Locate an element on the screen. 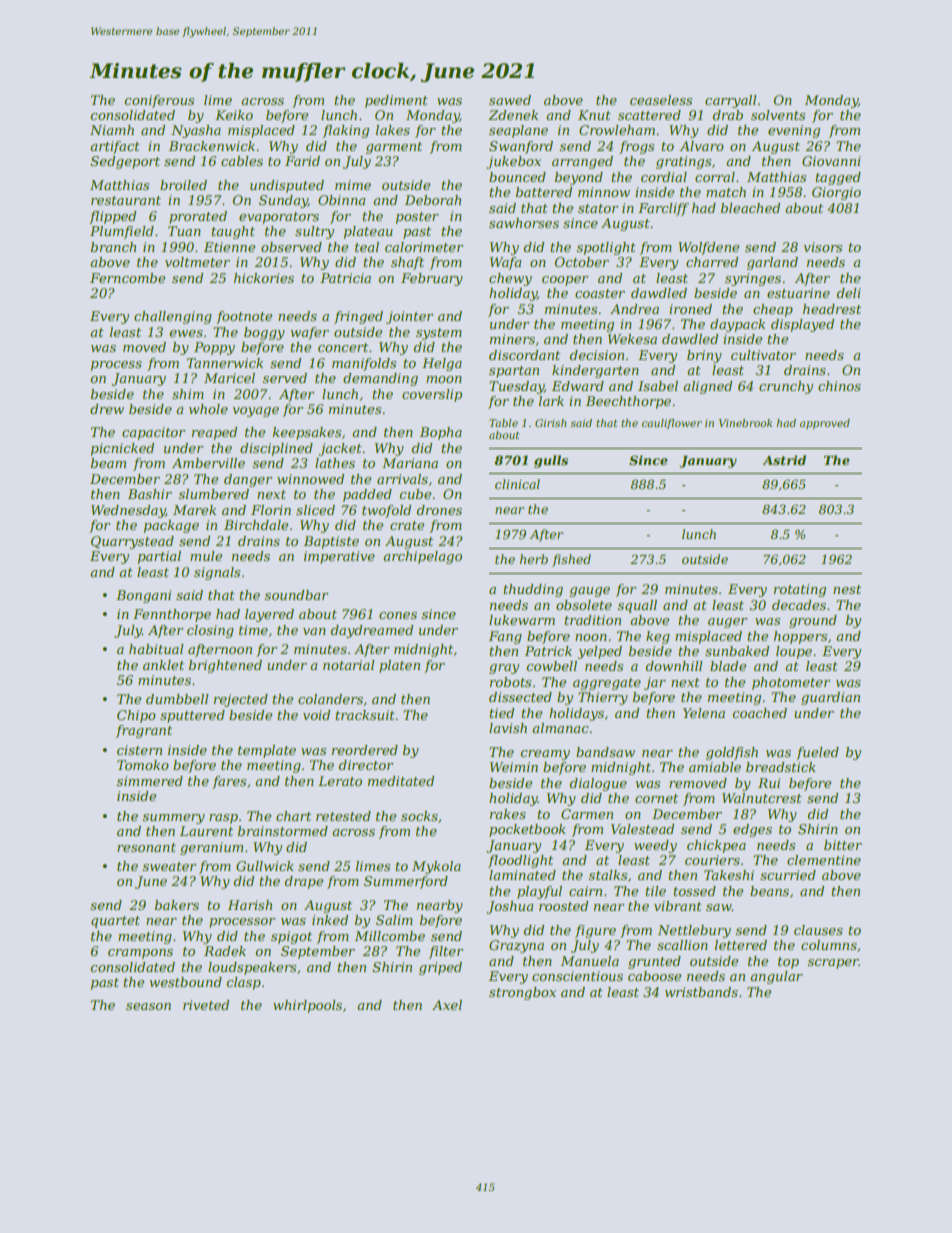  Astrid is located at coordinates (784, 460).
